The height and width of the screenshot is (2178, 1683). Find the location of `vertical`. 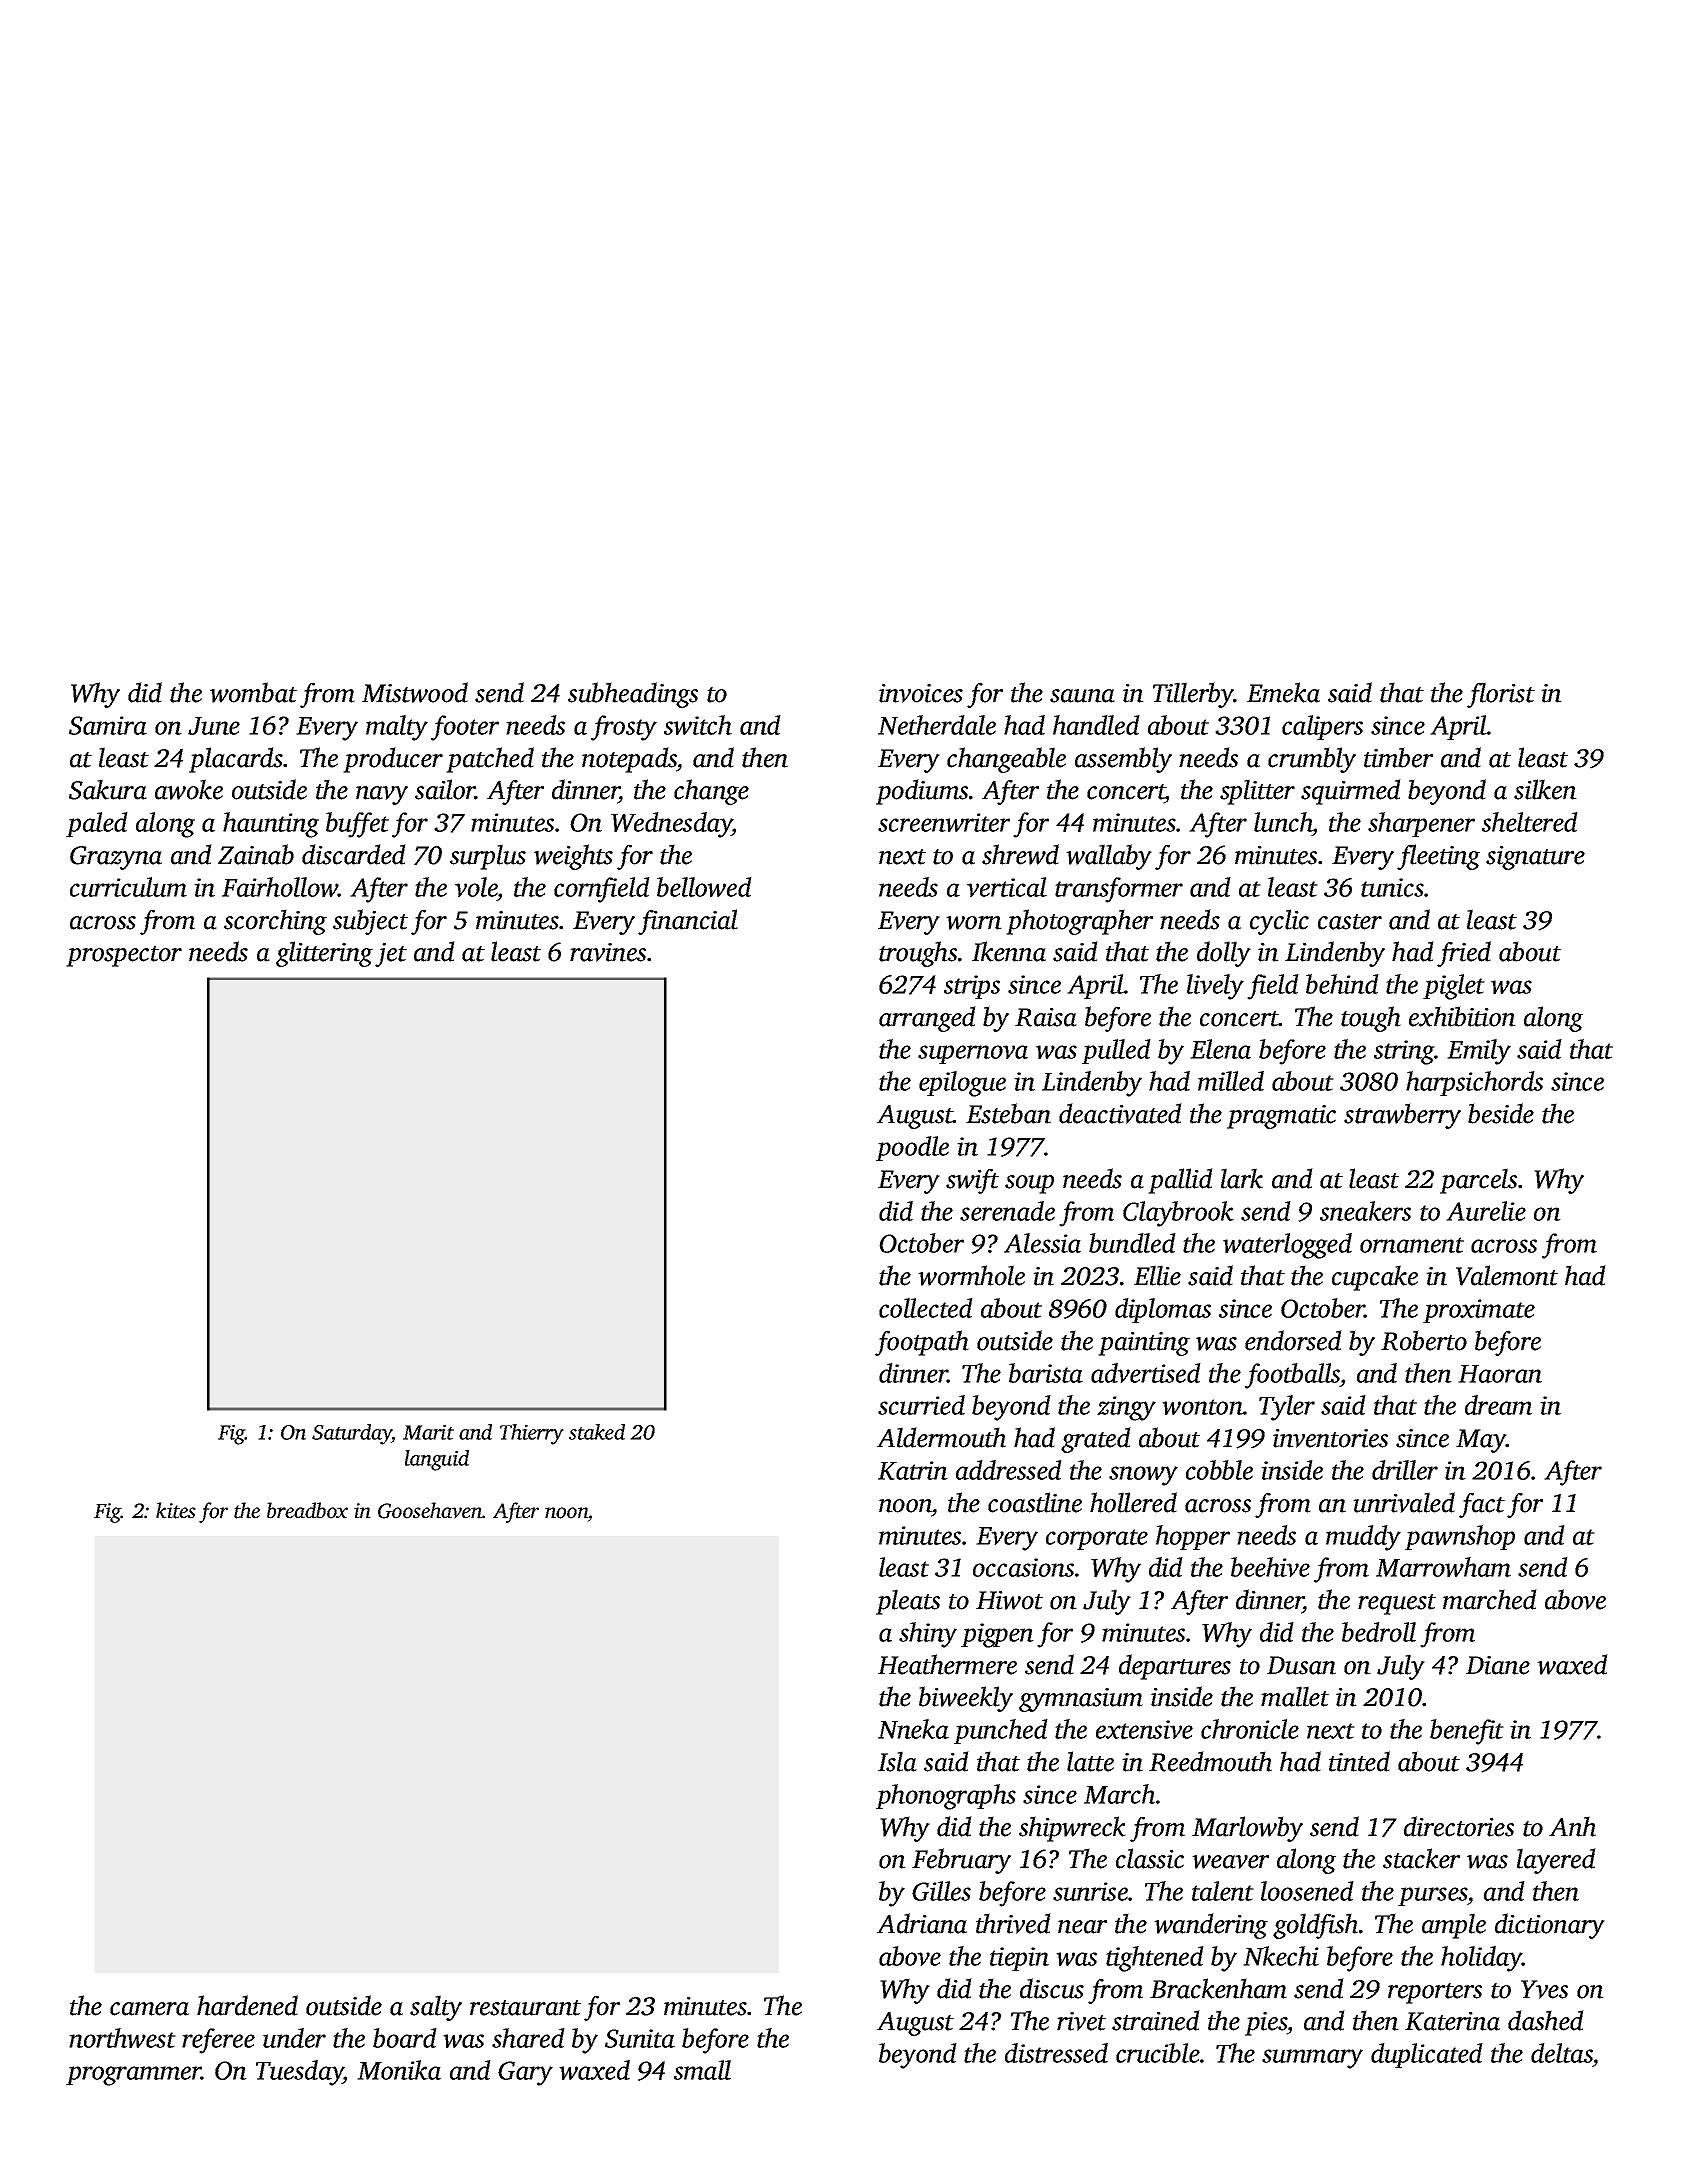

vertical is located at coordinates (1007, 887).
